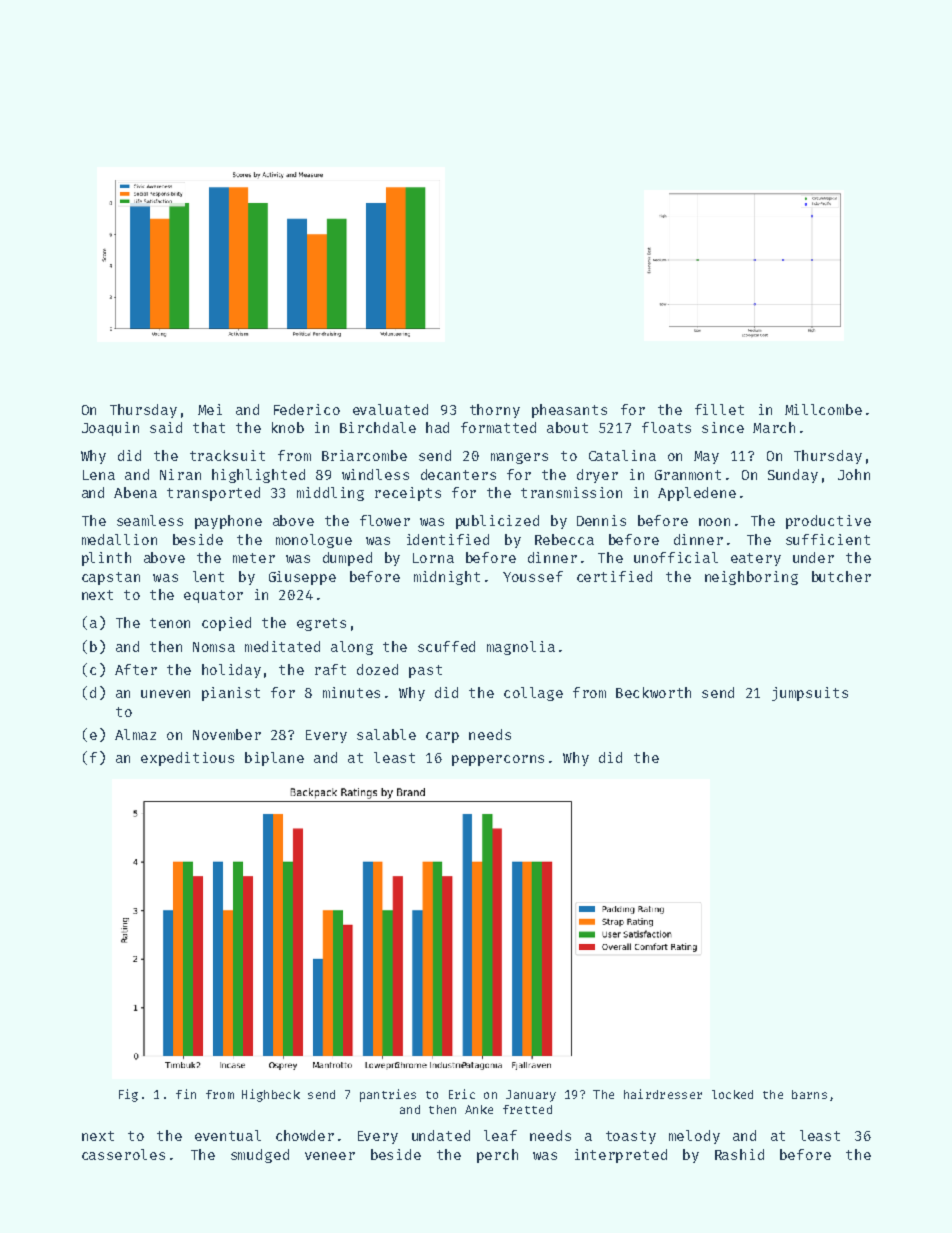 Image resolution: width=952 pixels, height=1233 pixels. I want to click on jumpsuits, so click(810, 694).
